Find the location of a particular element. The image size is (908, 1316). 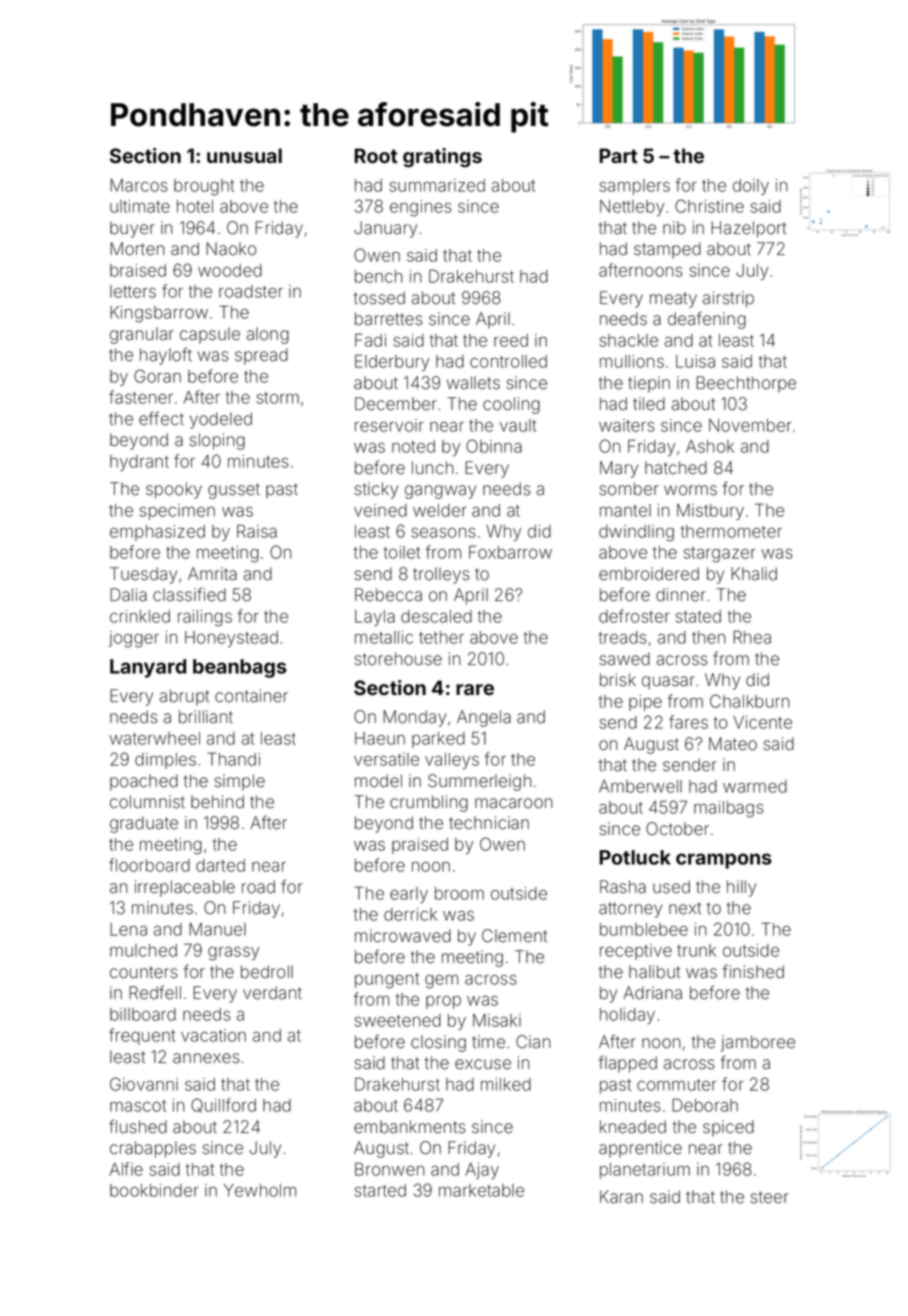

Part is located at coordinates (619, 155).
